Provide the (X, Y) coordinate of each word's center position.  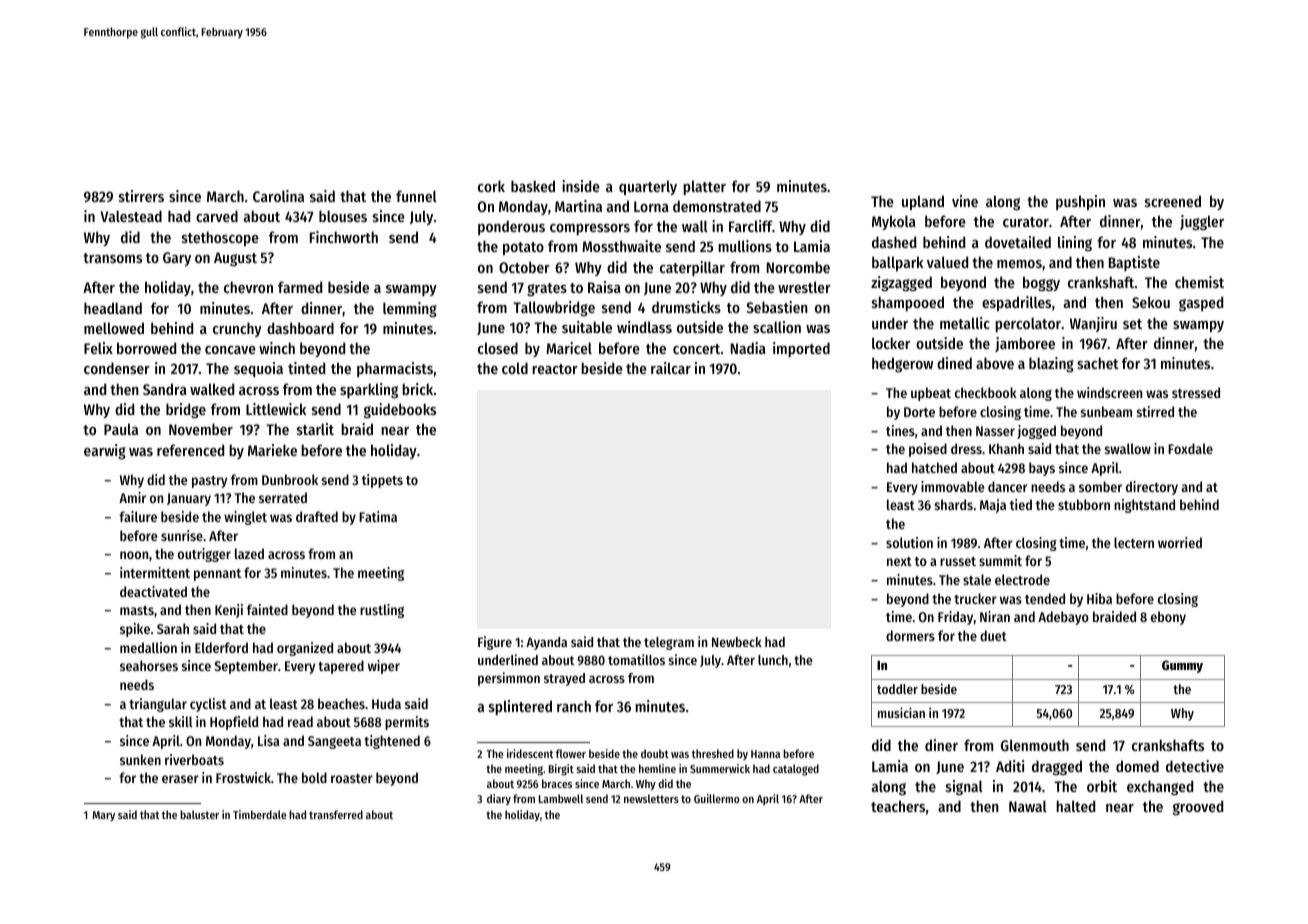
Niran (995, 616)
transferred (336, 814)
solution (909, 542)
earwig (105, 452)
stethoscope (220, 238)
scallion (777, 327)
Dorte (919, 412)
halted (1075, 806)
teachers (898, 806)
